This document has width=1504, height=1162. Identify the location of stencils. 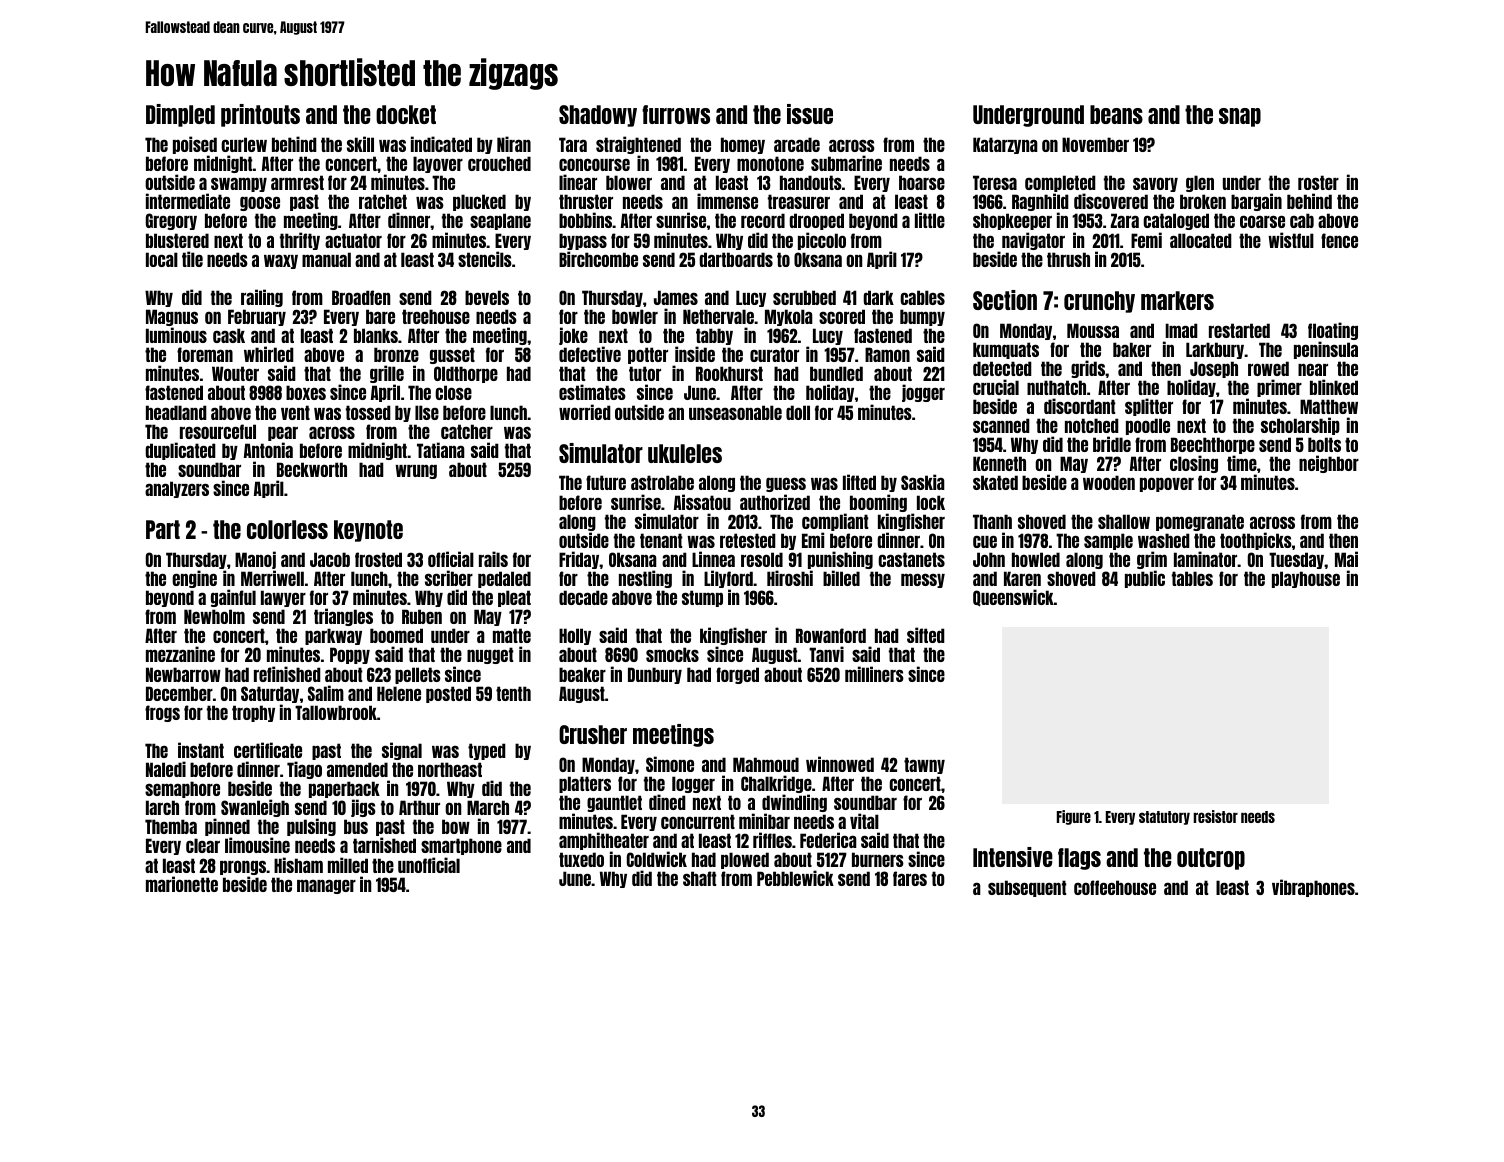
(485, 259).
